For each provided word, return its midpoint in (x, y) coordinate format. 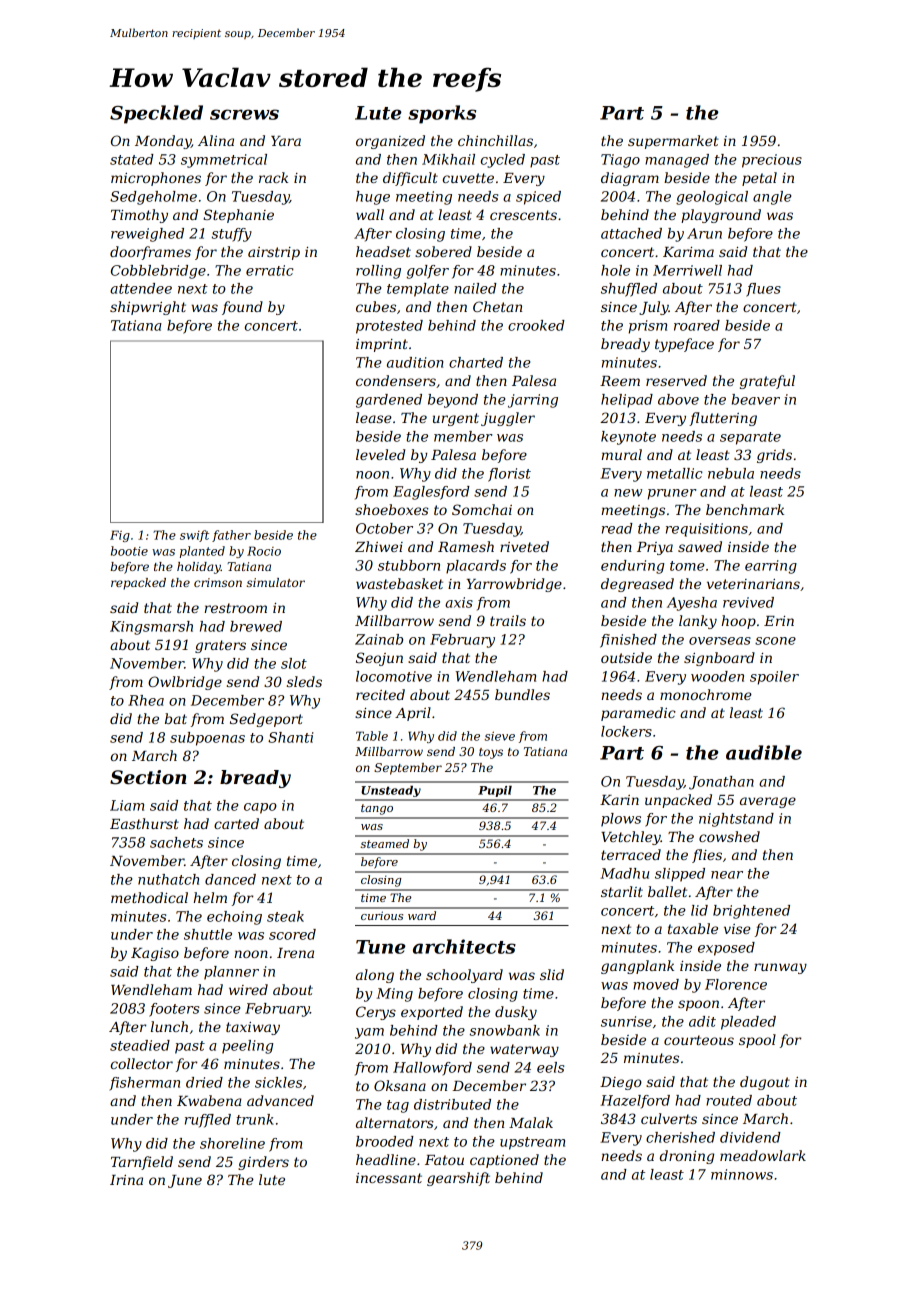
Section (148, 777)
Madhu (624, 873)
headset (383, 251)
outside (626, 657)
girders (263, 1163)
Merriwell (687, 270)
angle (772, 198)
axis (459, 602)
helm (210, 897)
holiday (199, 568)
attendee (141, 288)
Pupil (495, 791)
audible (764, 752)
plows (621, 820)
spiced (538, 198)
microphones (156, 179)
